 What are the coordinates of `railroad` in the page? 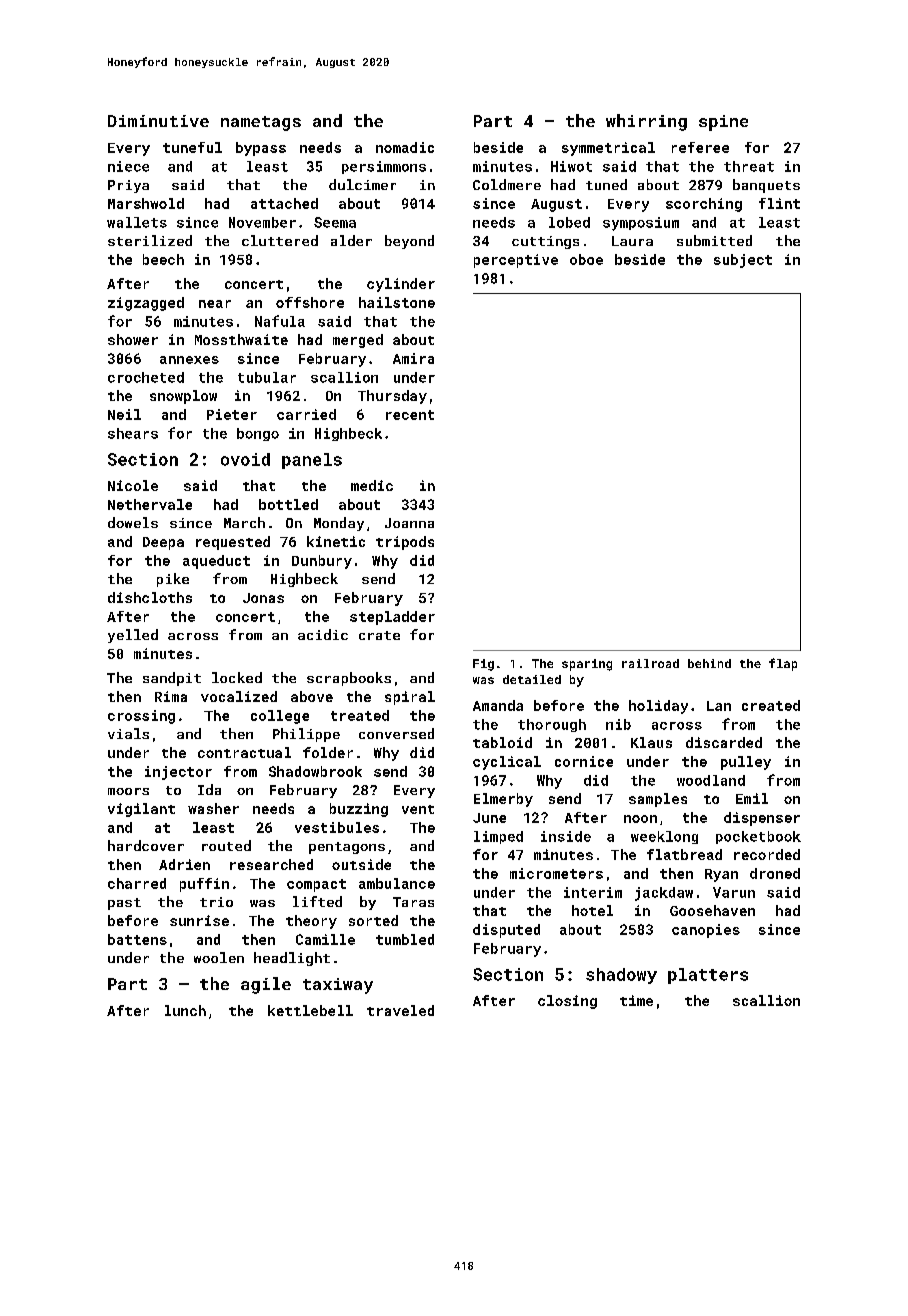 It's located at (650, 663).
